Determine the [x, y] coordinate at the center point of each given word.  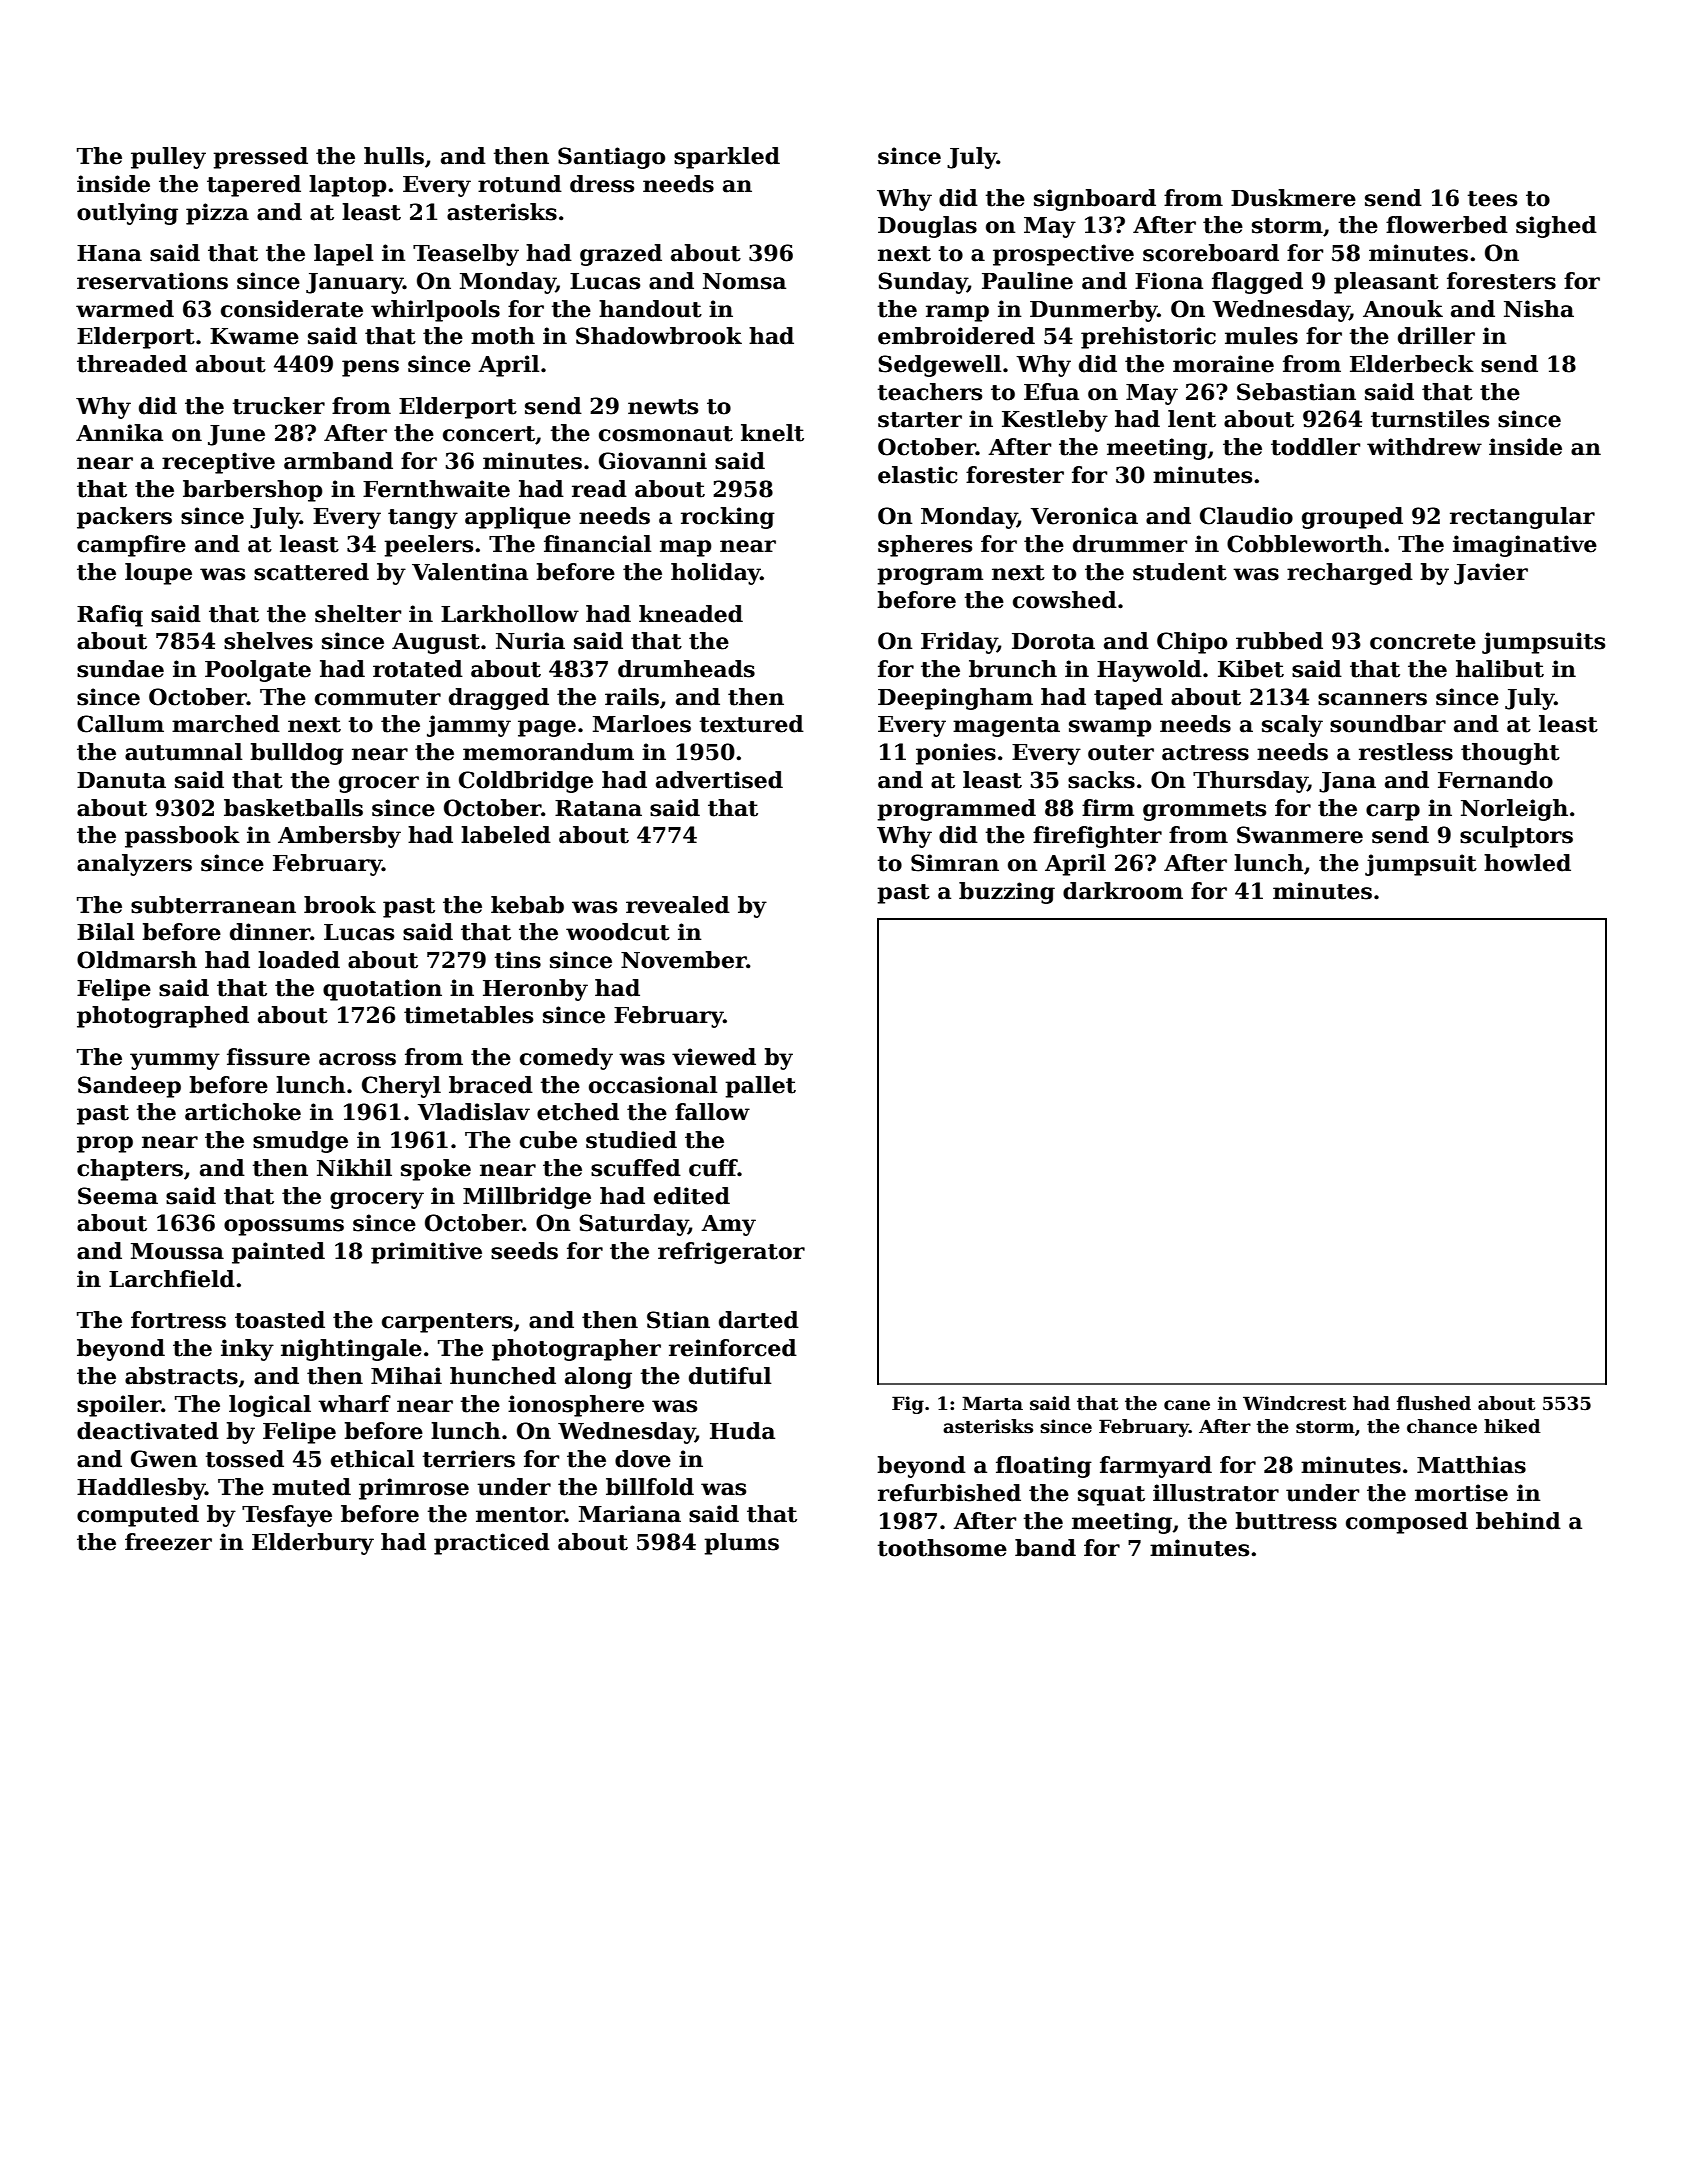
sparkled [727, 158]
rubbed [1279, 641]
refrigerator [731, 1253]
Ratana [598, 808]
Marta [992, 1403]
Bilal [105, 932]
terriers [469, 1459]
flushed [1434, 1403]
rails [632, 697]
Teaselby [466, 255]
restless [1406, 752]
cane [1187, 1405]
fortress [178, 1320]
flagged [1257, 283]
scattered [311, 572]
